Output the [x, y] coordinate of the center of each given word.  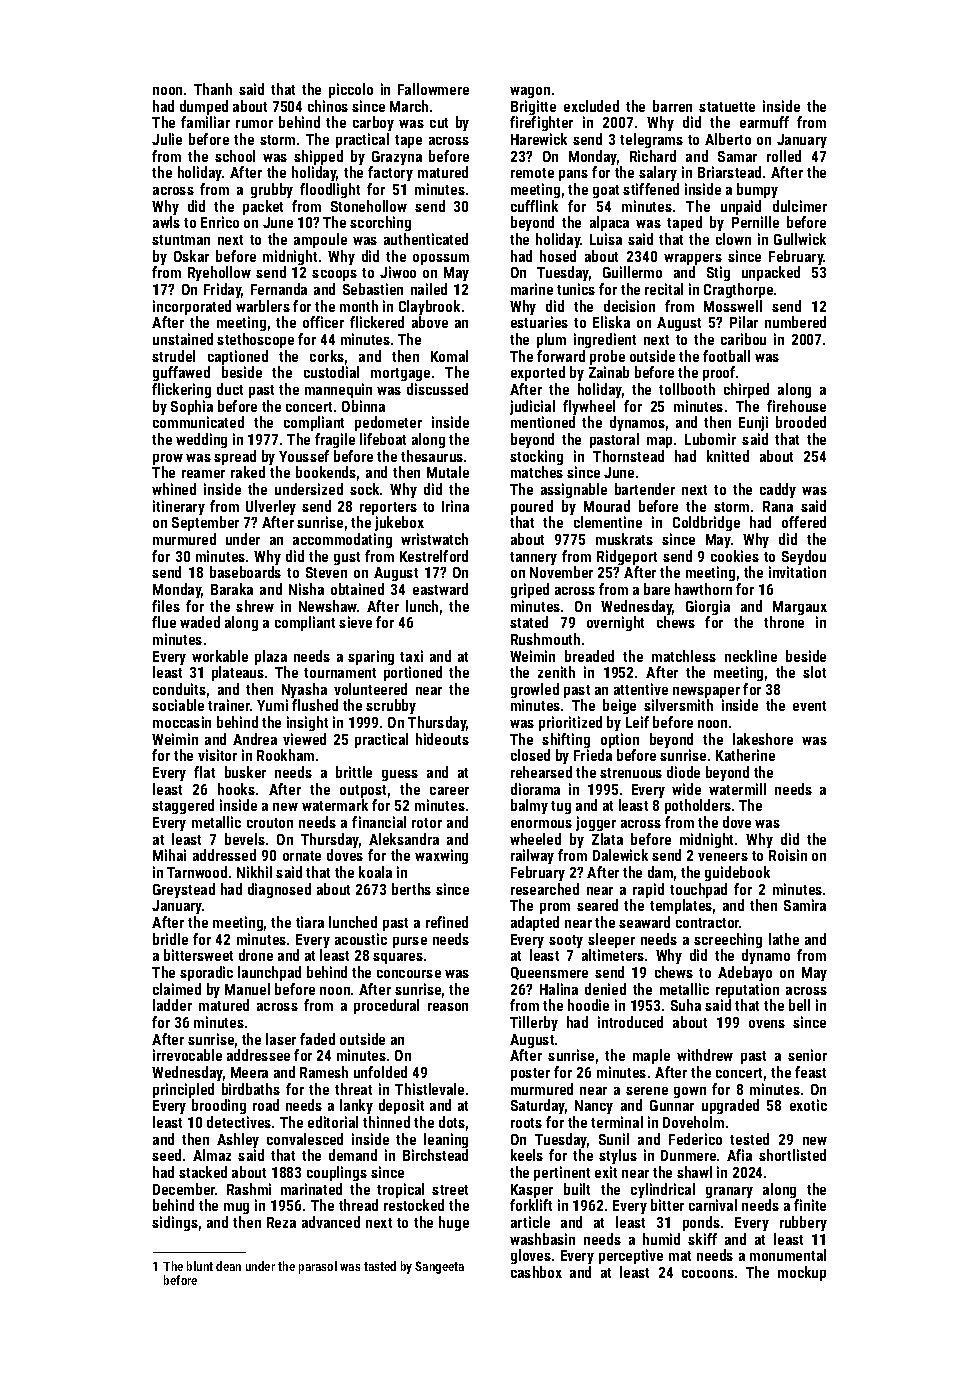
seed [166, 1155]
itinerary [179, 507]
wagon [530, 92]
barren [672, 106]
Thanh [213, 89]
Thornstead [628, 456]
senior [807, 1055]
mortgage [400, 374]
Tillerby [534, 1023]
